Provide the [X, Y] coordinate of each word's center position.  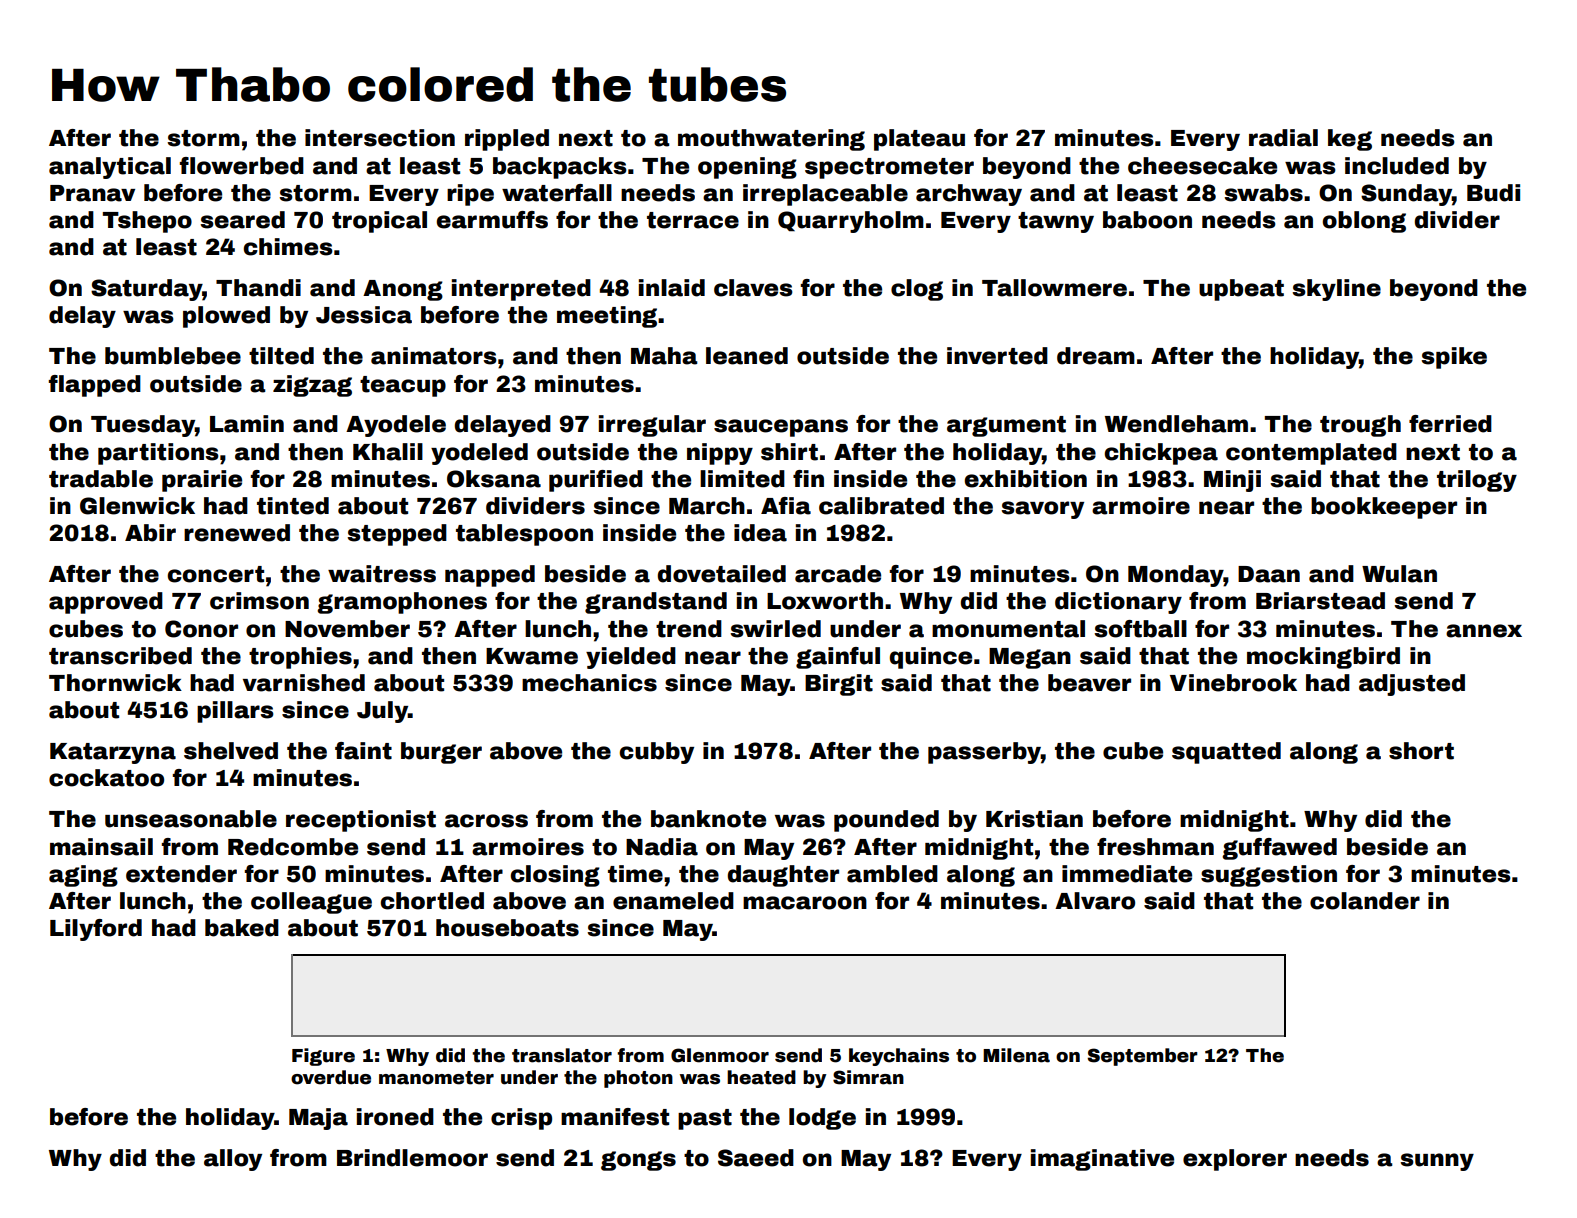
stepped [397, 535]
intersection [380, 138]
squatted [1226, 753]
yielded [631, 658]
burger [441, 753]
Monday [1176, 576]
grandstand [656, 603]
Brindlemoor [412, 1158]
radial [1283, 138]
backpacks [560, 168]
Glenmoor [720, 1055]
